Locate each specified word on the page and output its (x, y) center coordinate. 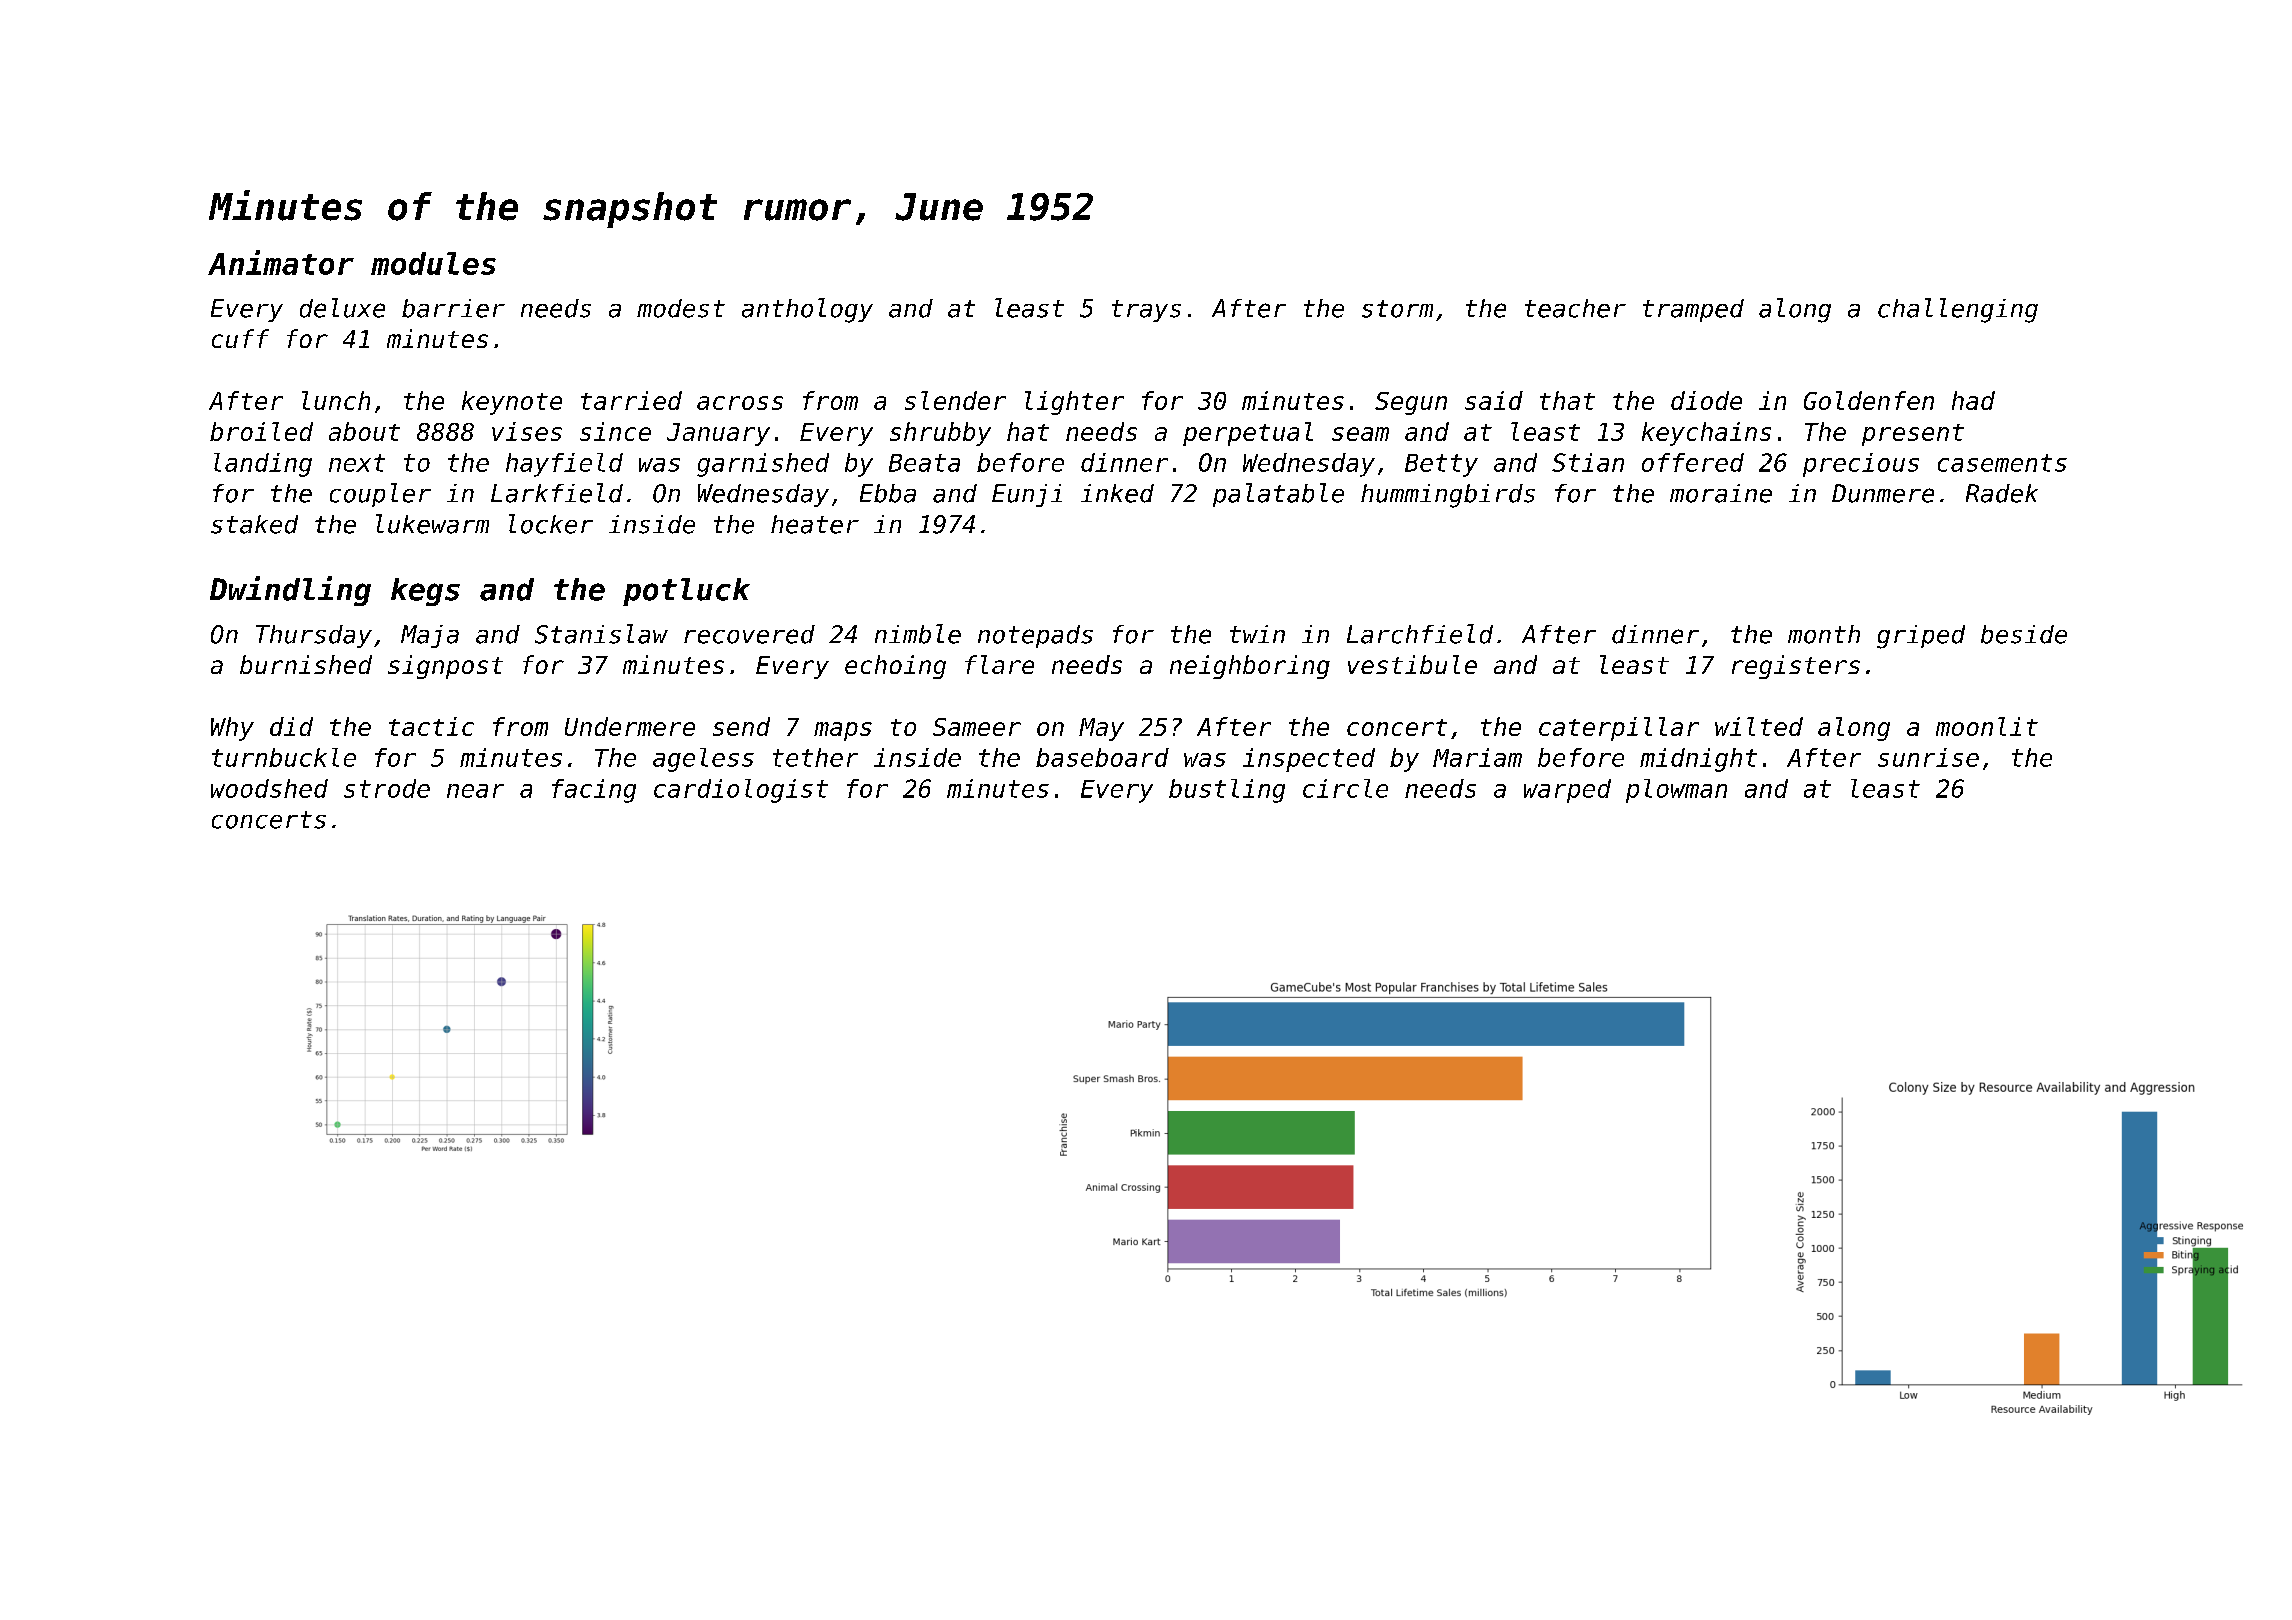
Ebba (888, 493)
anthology (807, 310)
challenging (1958, 310)
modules (433, 263)
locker (551, 524)
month (1824, 634)
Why (232, 729)
